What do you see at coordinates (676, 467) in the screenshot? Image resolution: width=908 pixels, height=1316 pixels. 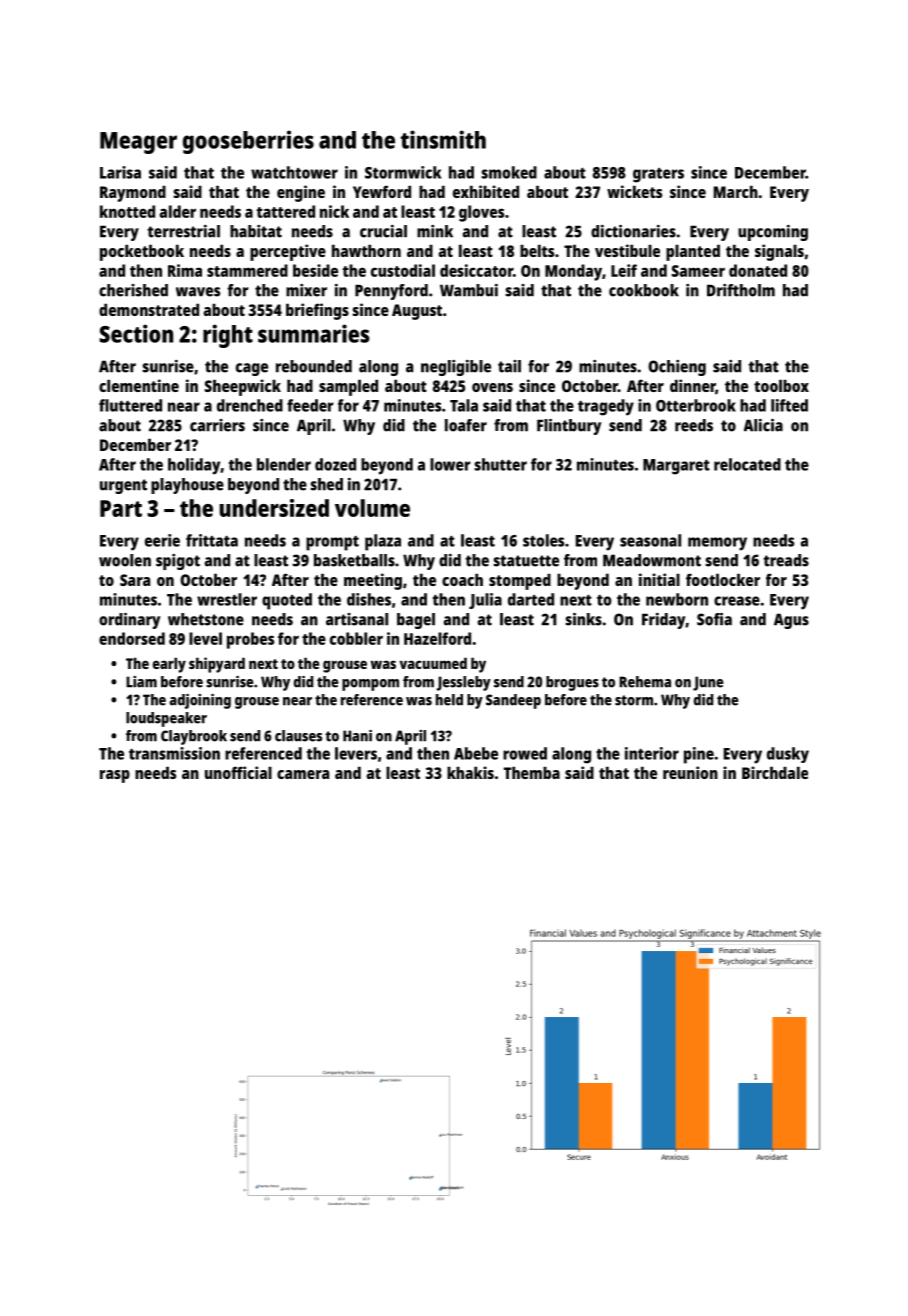 I see `Margaret` at bounding box center [676, 467].
